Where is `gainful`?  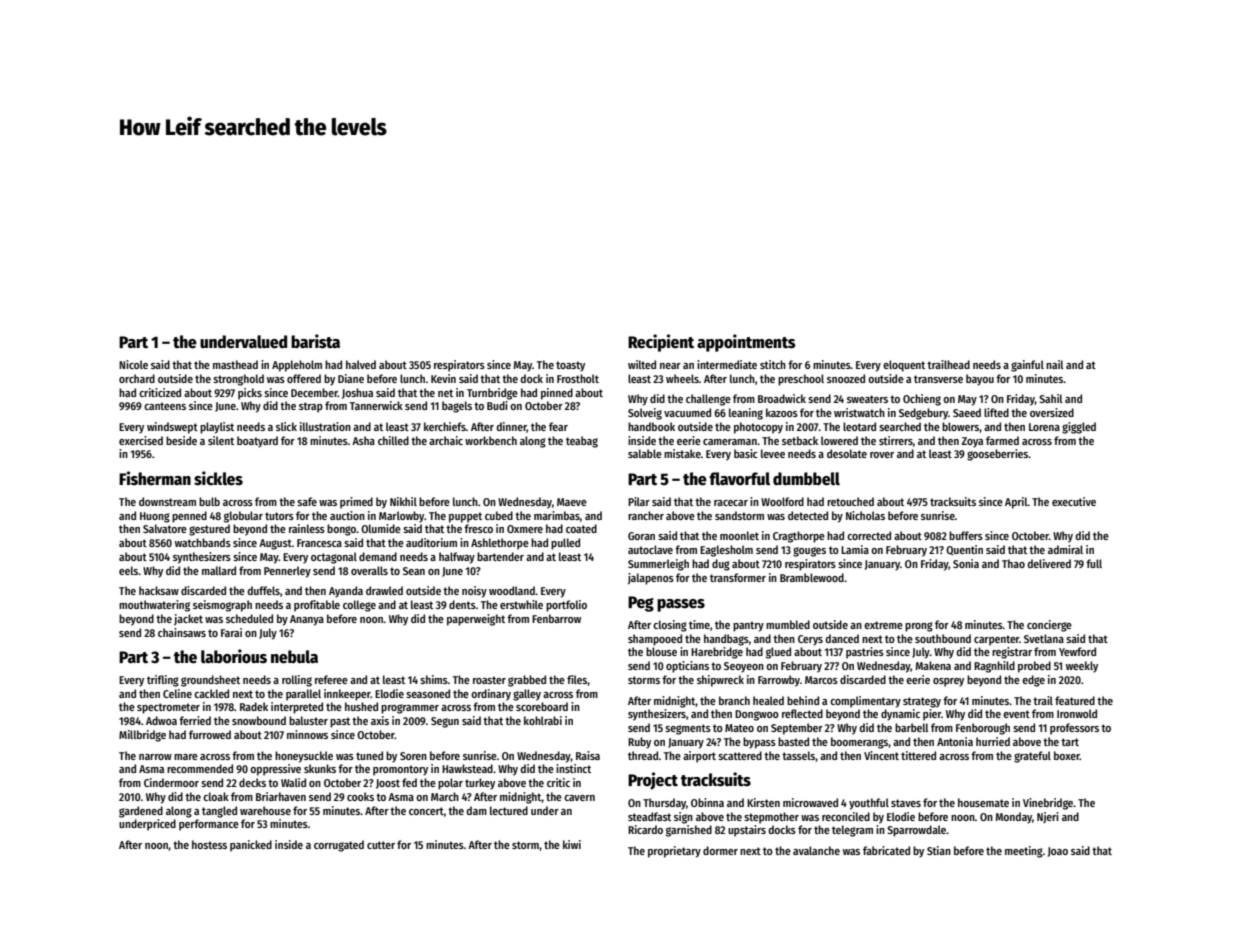 gainful is located at coordinates (1027, 366).
